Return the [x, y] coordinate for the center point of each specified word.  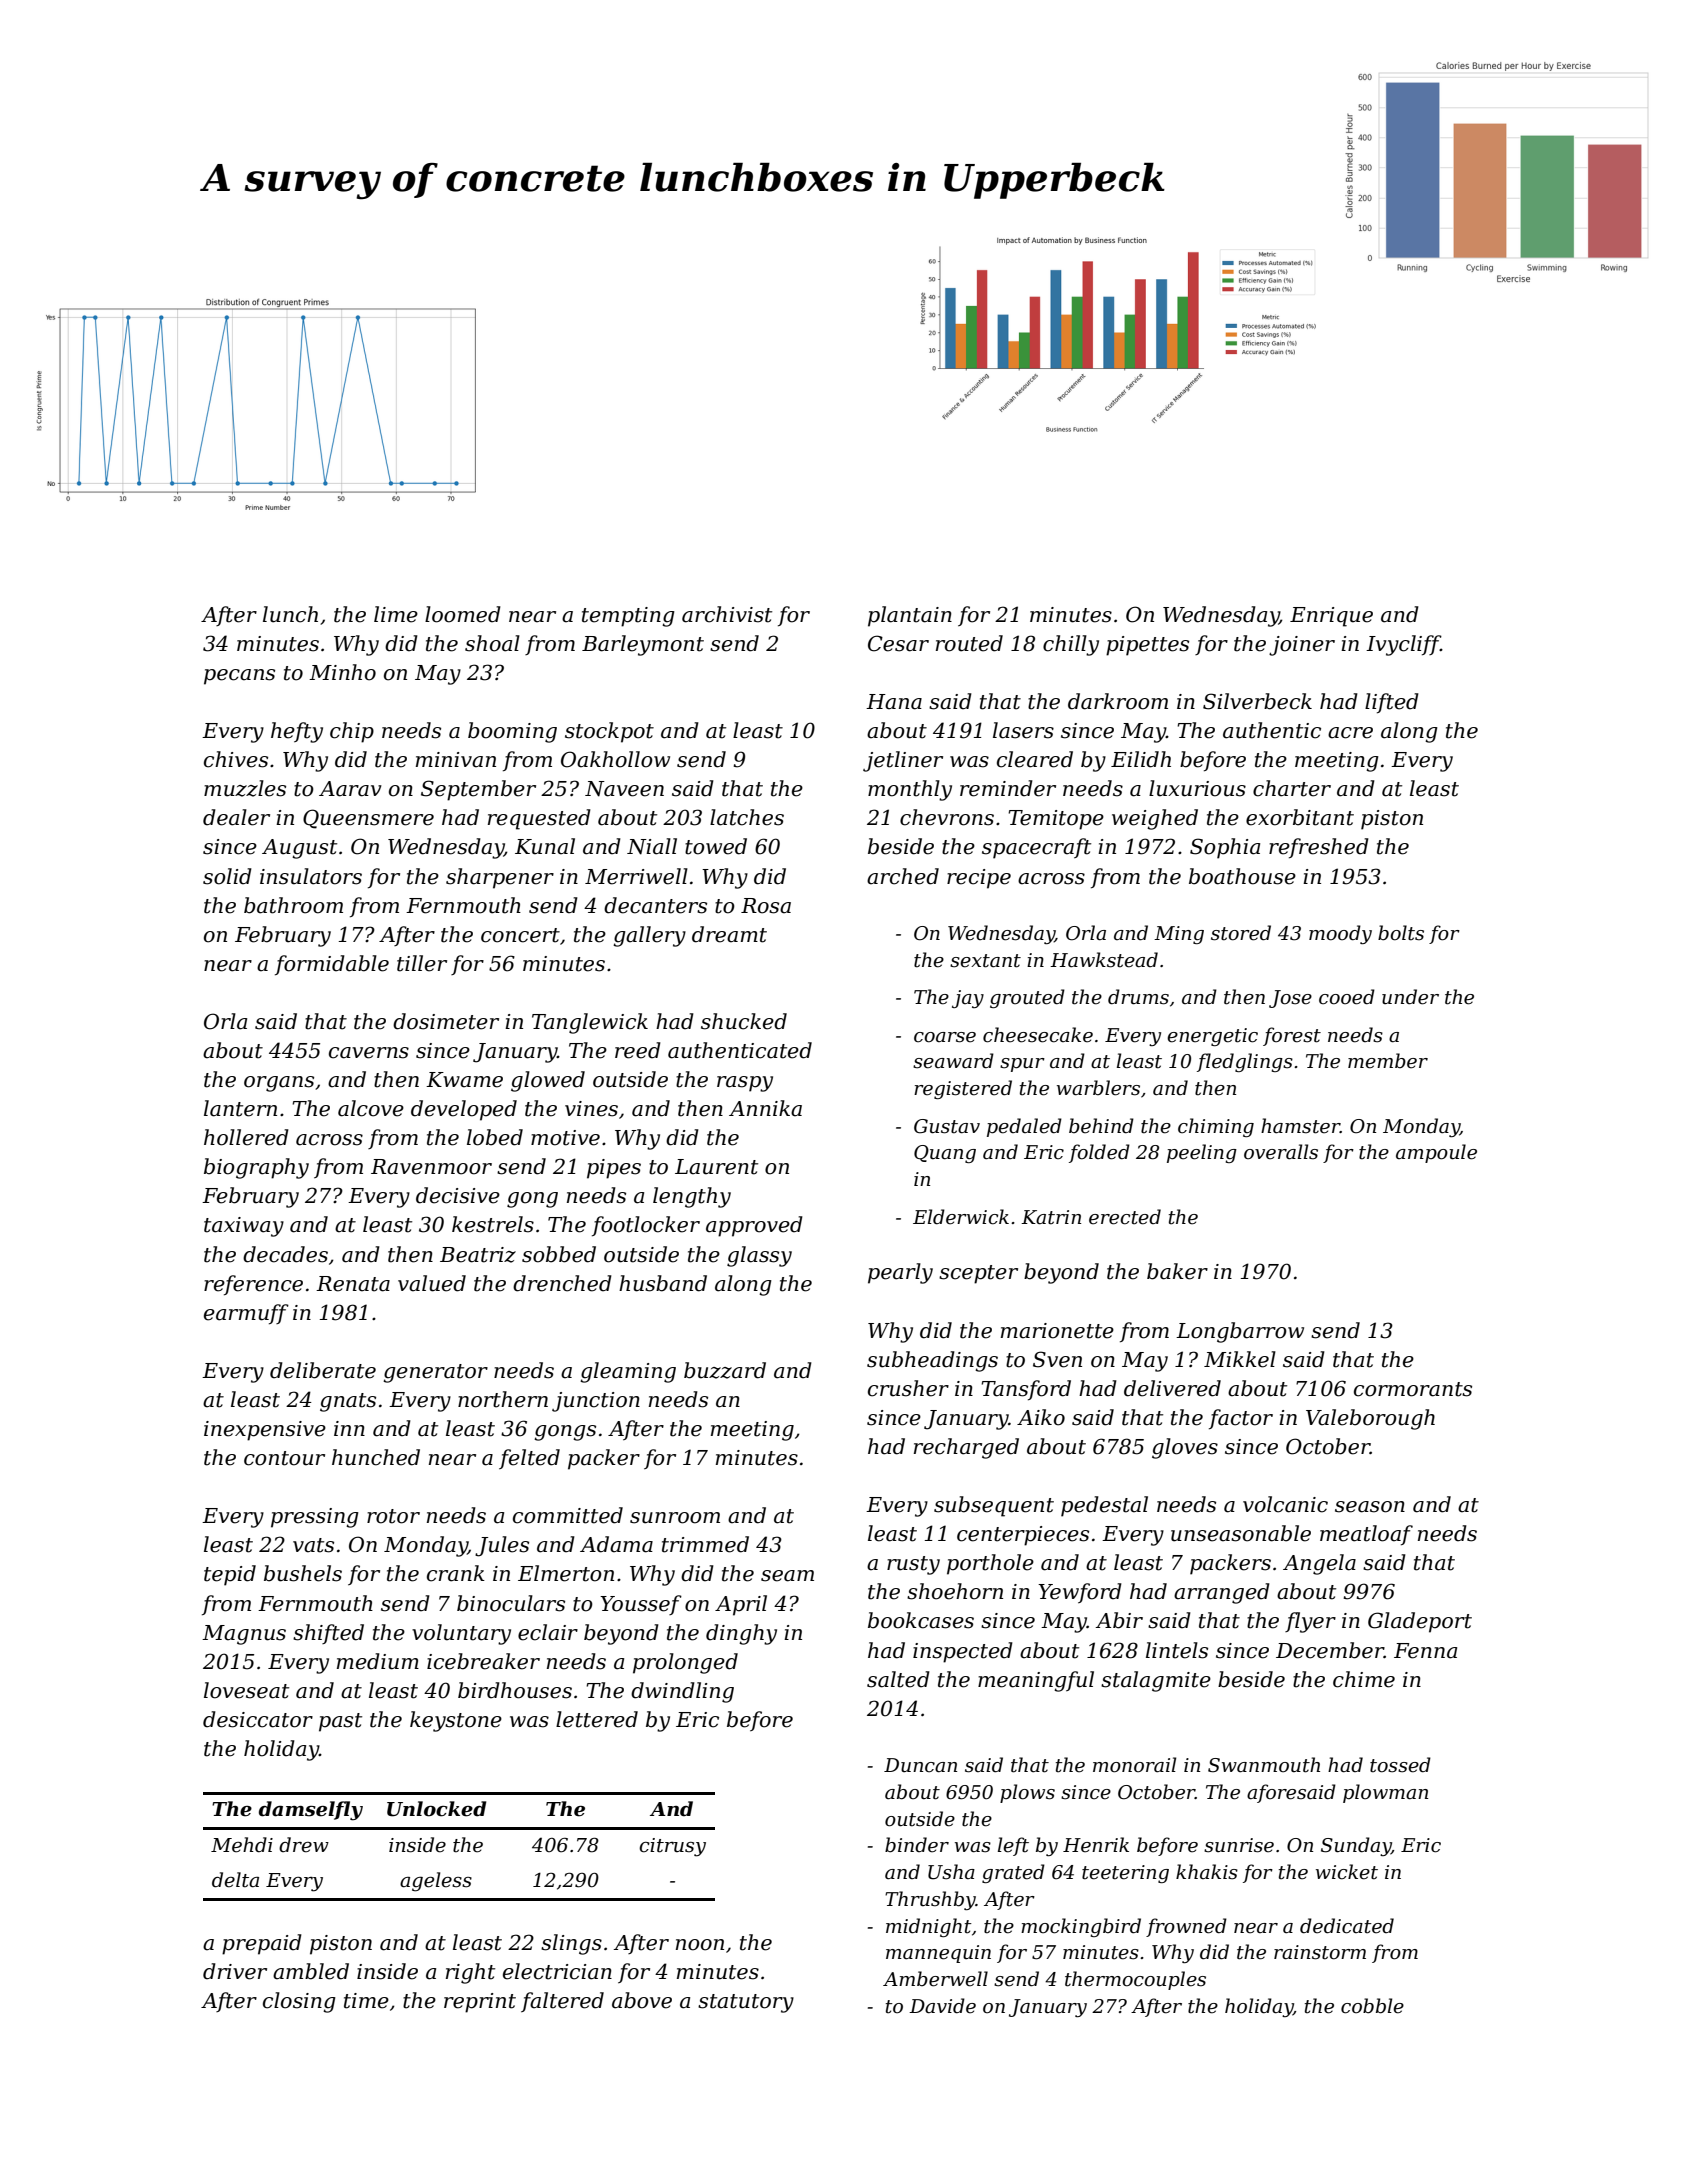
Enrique [1331, 617]
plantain [910, 616]
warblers [1098, 1088]
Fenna [1425, 1651]
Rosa [766, 906]
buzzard [725, 1370]
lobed [495, 1137]
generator [435, 1373]
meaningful [1036, 1681]
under [1410, 997]
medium [378, 1661]
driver [235, 1971]
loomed [463, 614]
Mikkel [1240, 1359]
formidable [332, 965]
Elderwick [961, 1217]
